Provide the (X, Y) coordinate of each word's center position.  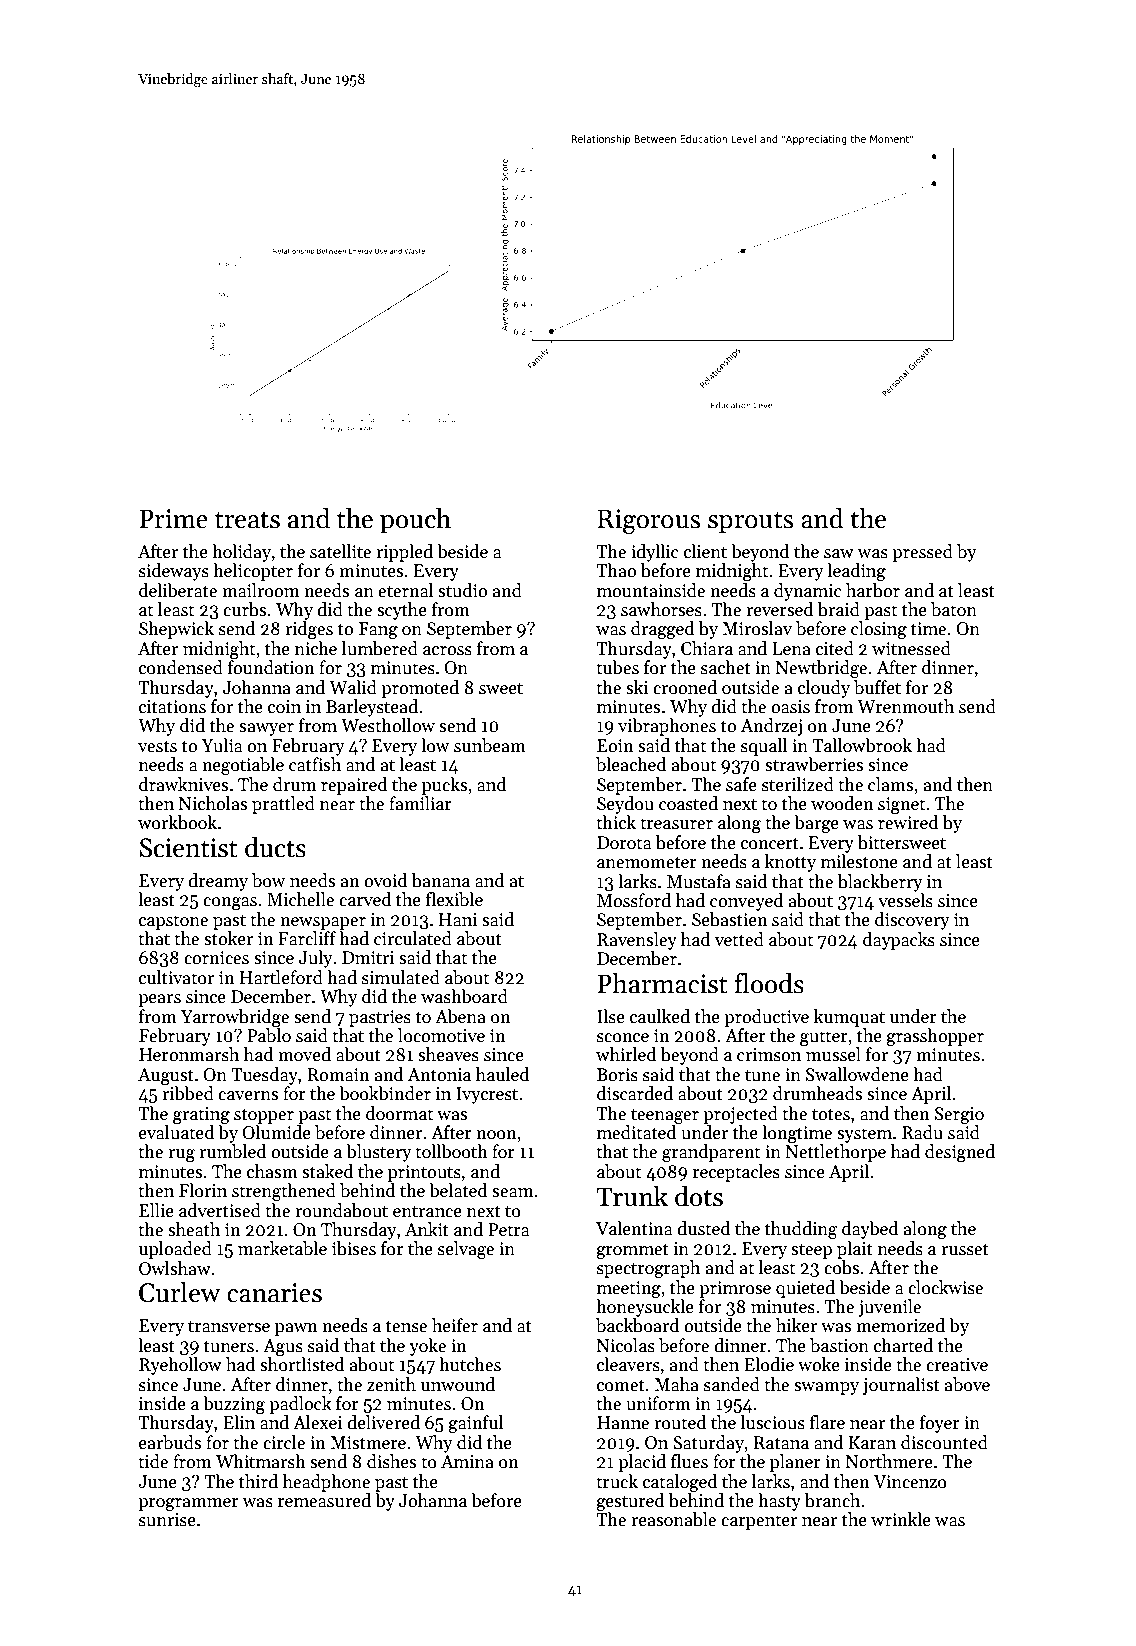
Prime (173, 519)
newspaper (323, 923)
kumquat (849, 1018)
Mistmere (368, 1443)
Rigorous (648, 521)
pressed (922, 553)
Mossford (634, 900)
